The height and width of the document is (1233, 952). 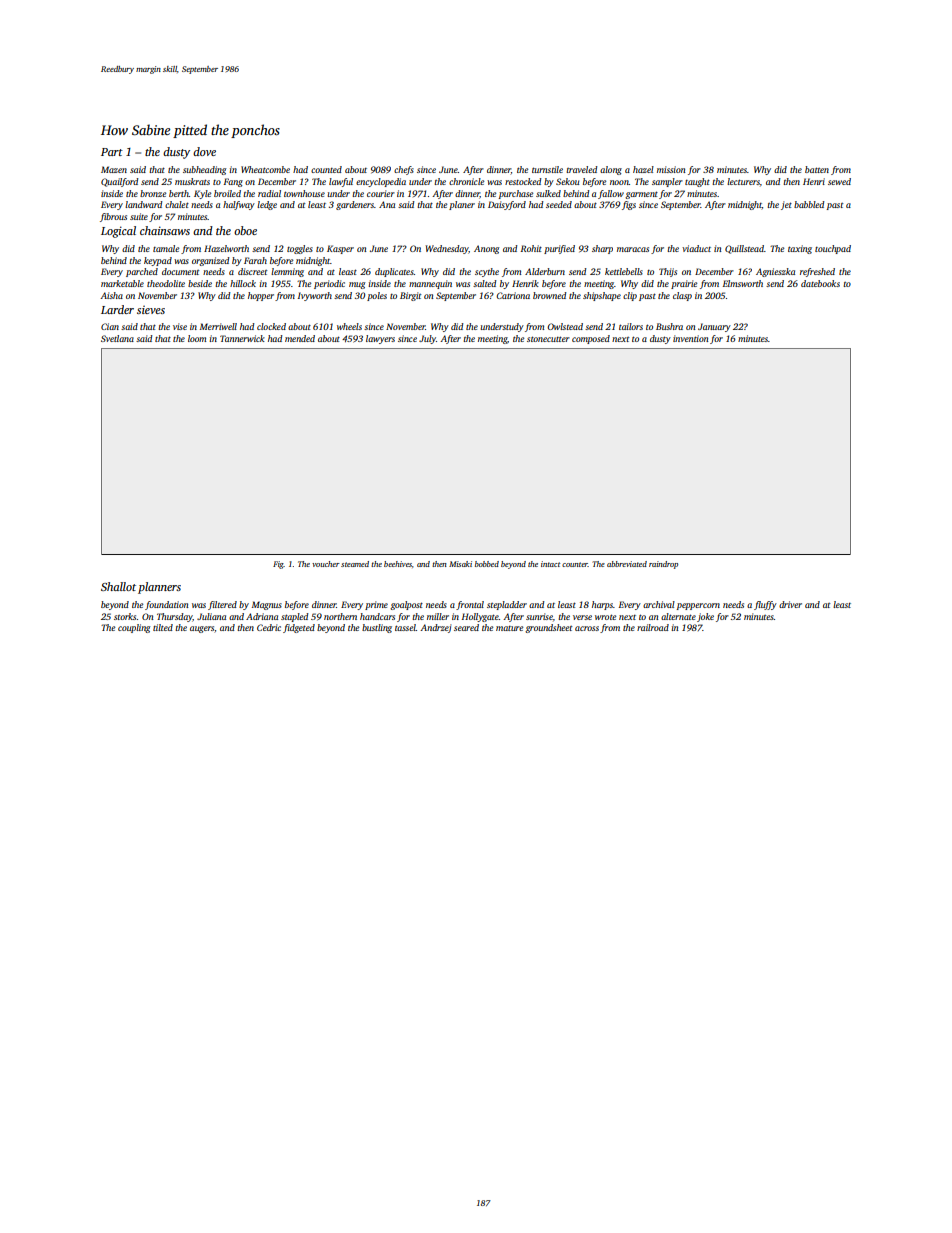 What do you see at coordinates (218, 326) in the document?
I see `Merriwell` at bounding box center [218, 326].
